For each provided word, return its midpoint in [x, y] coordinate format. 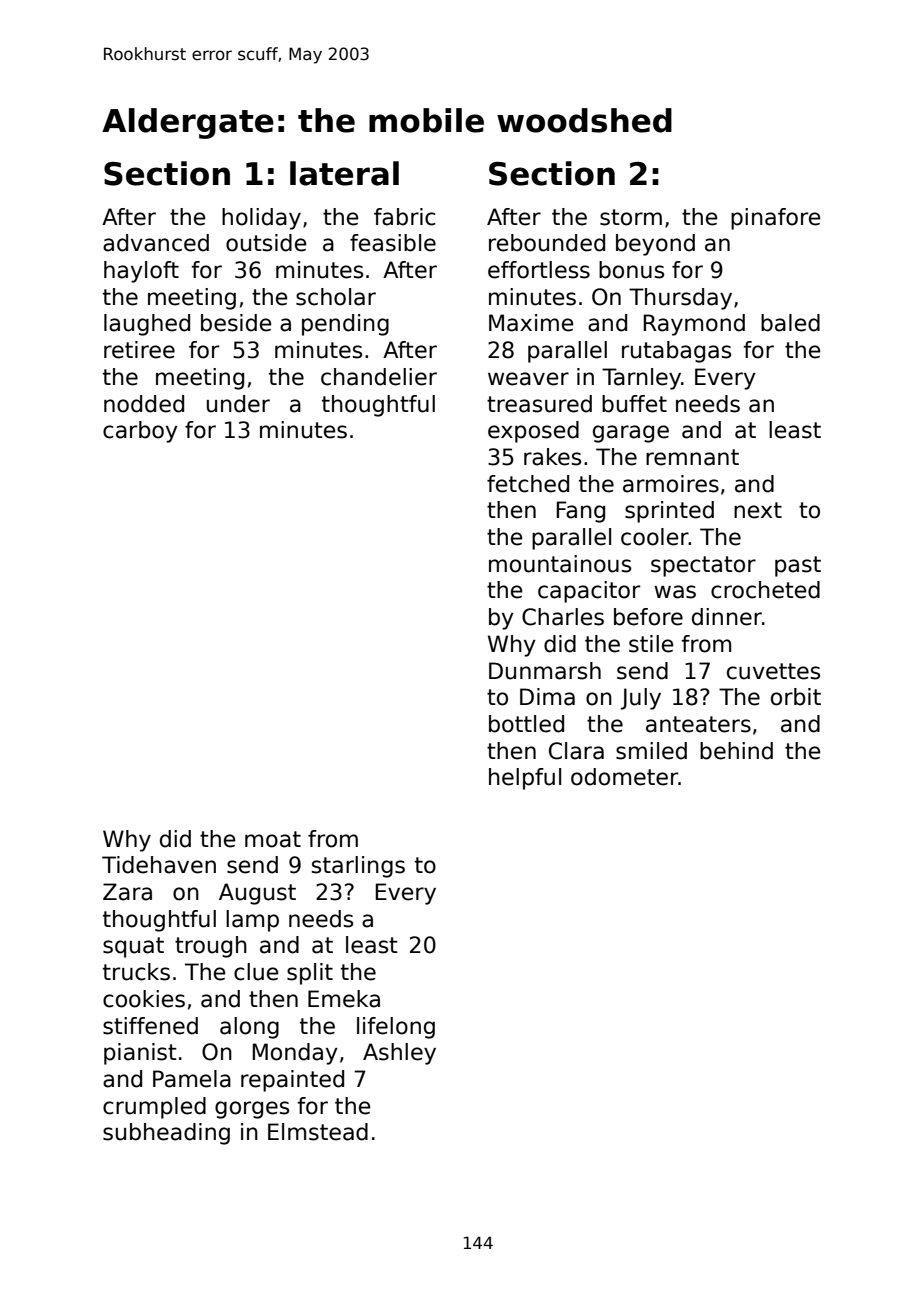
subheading [166, 1134]
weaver [528, 379]
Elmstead [318, 1132]
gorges [252, 1110]
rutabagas [676, 352]
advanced [156, 243]
